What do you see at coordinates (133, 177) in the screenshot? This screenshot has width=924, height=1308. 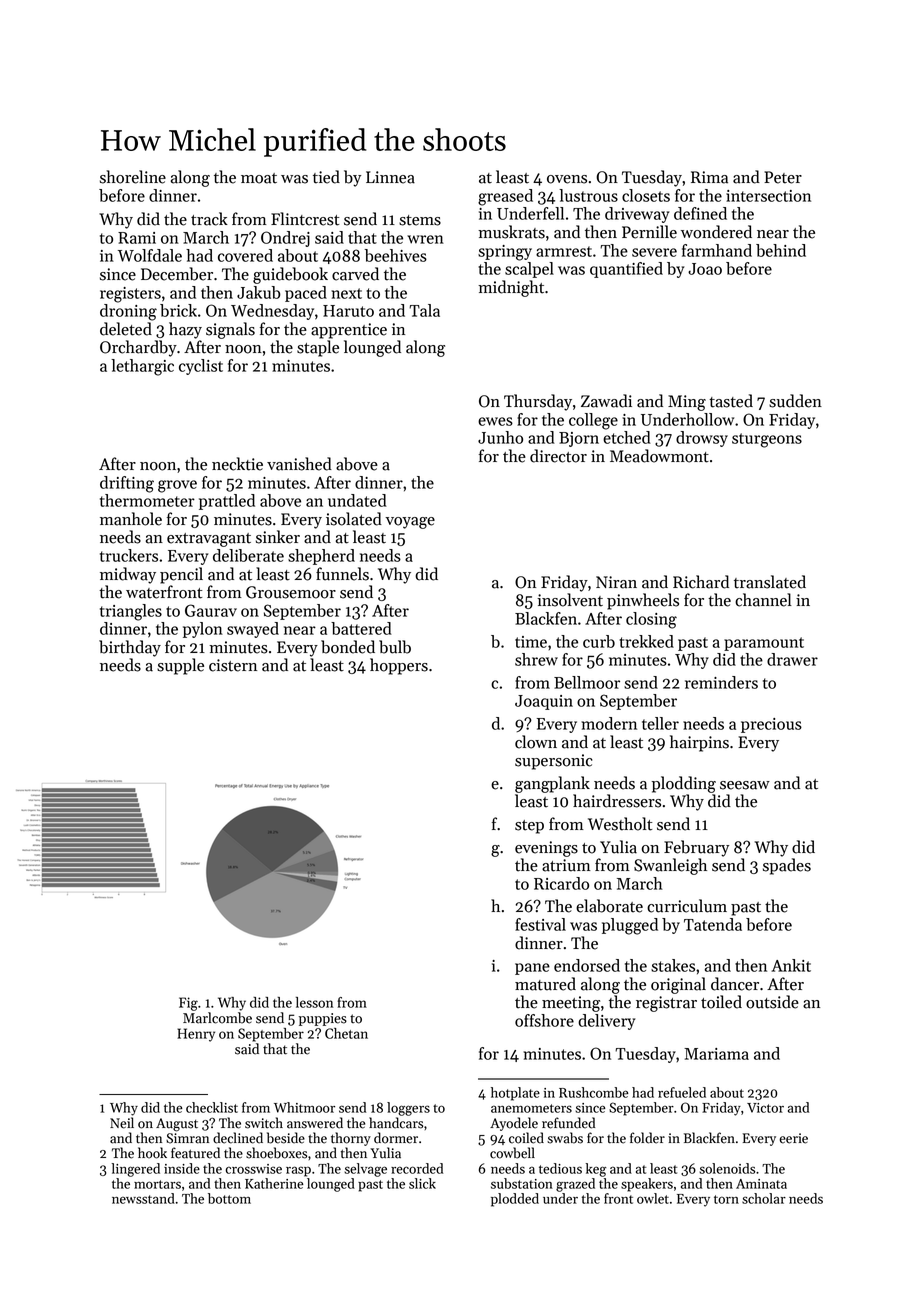 I see `shoreline` at bounding box center [133, 177].
